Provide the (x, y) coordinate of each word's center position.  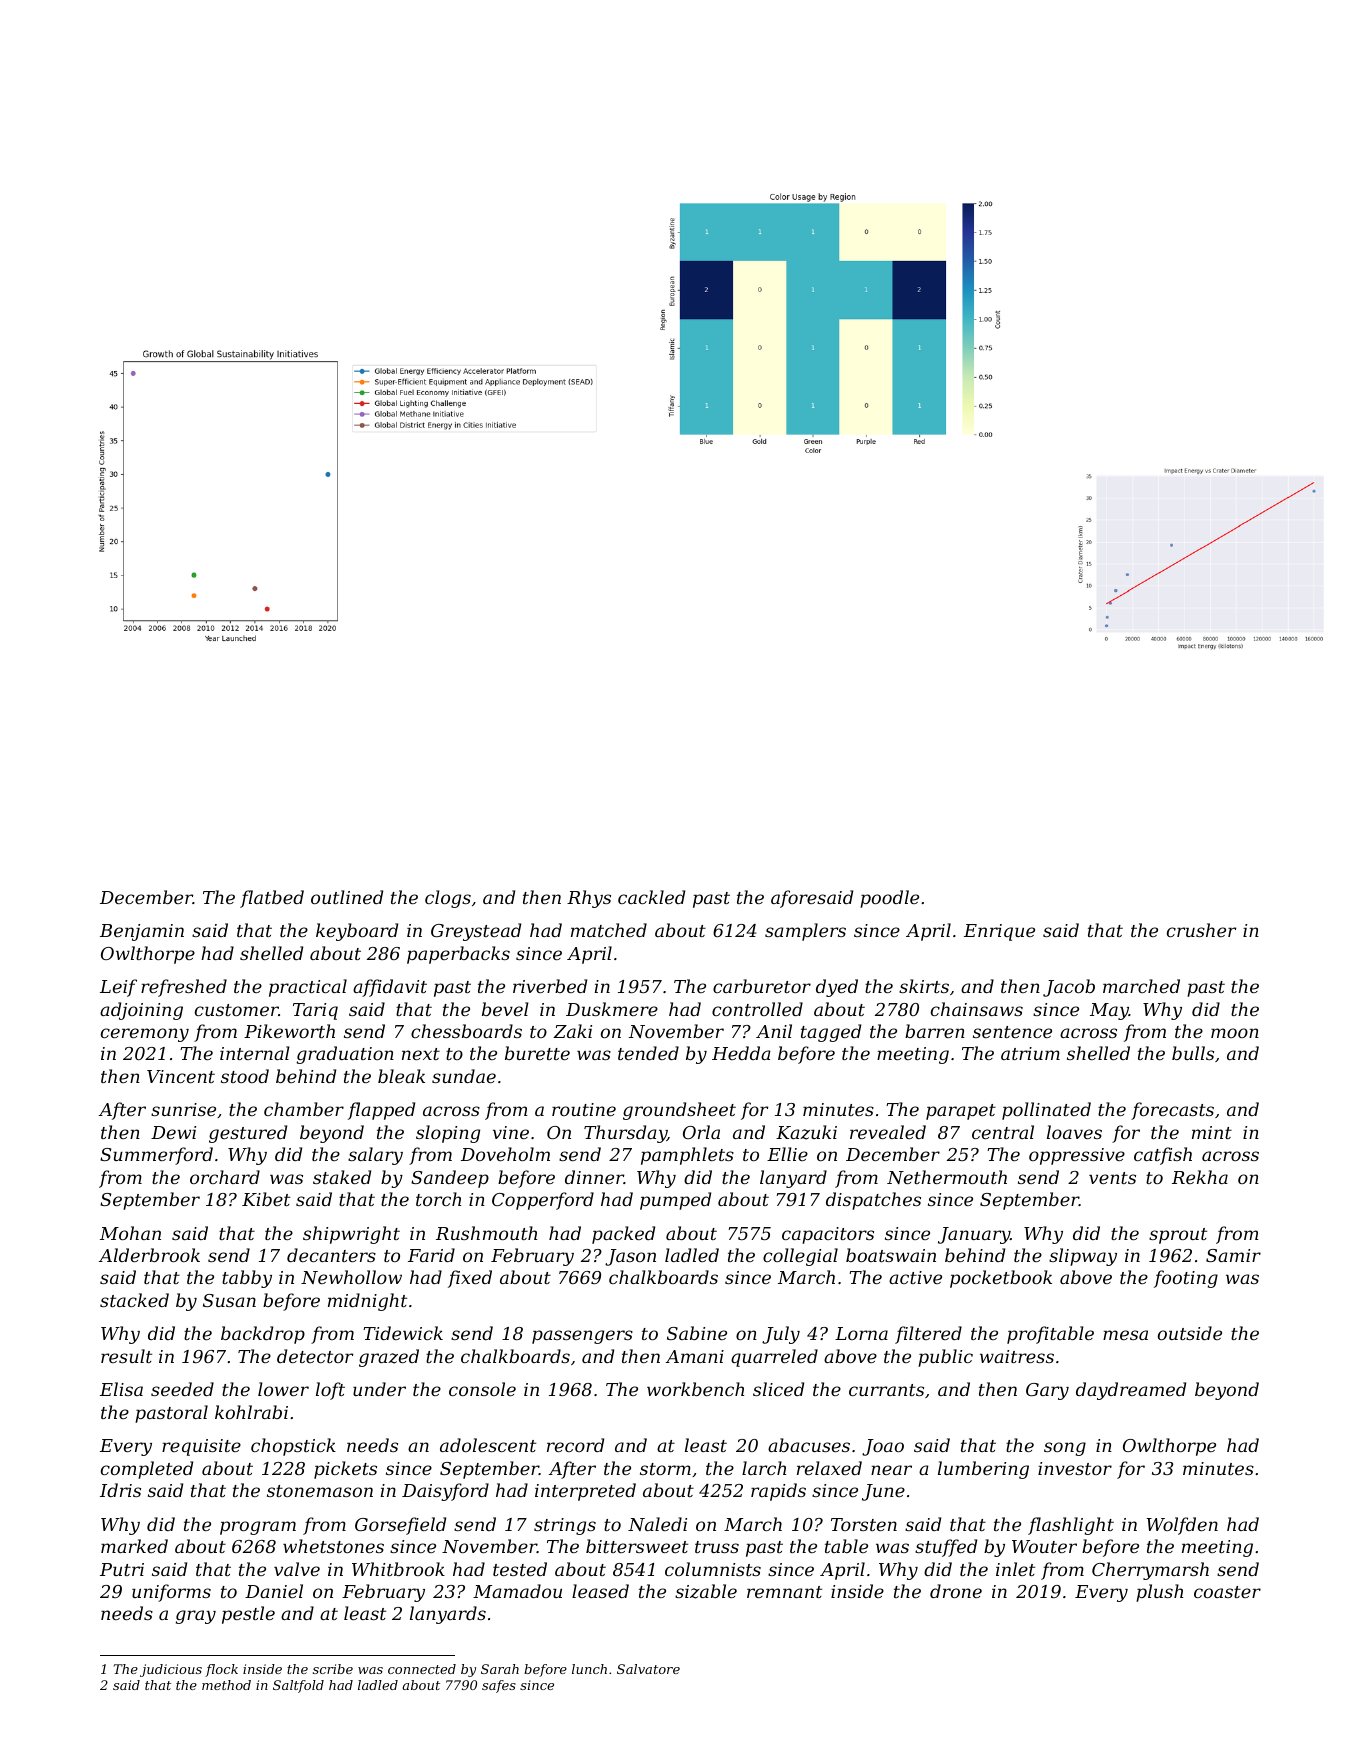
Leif (118, 988)
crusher (1201, 930)
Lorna (861, 1333)
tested (520, 1569)
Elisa (121, 1389)
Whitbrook (398, 1569)
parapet (961, 1112)
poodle (889, 899)
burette (537, 1053)
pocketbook (1001, 1279)
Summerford (156, 1156)
